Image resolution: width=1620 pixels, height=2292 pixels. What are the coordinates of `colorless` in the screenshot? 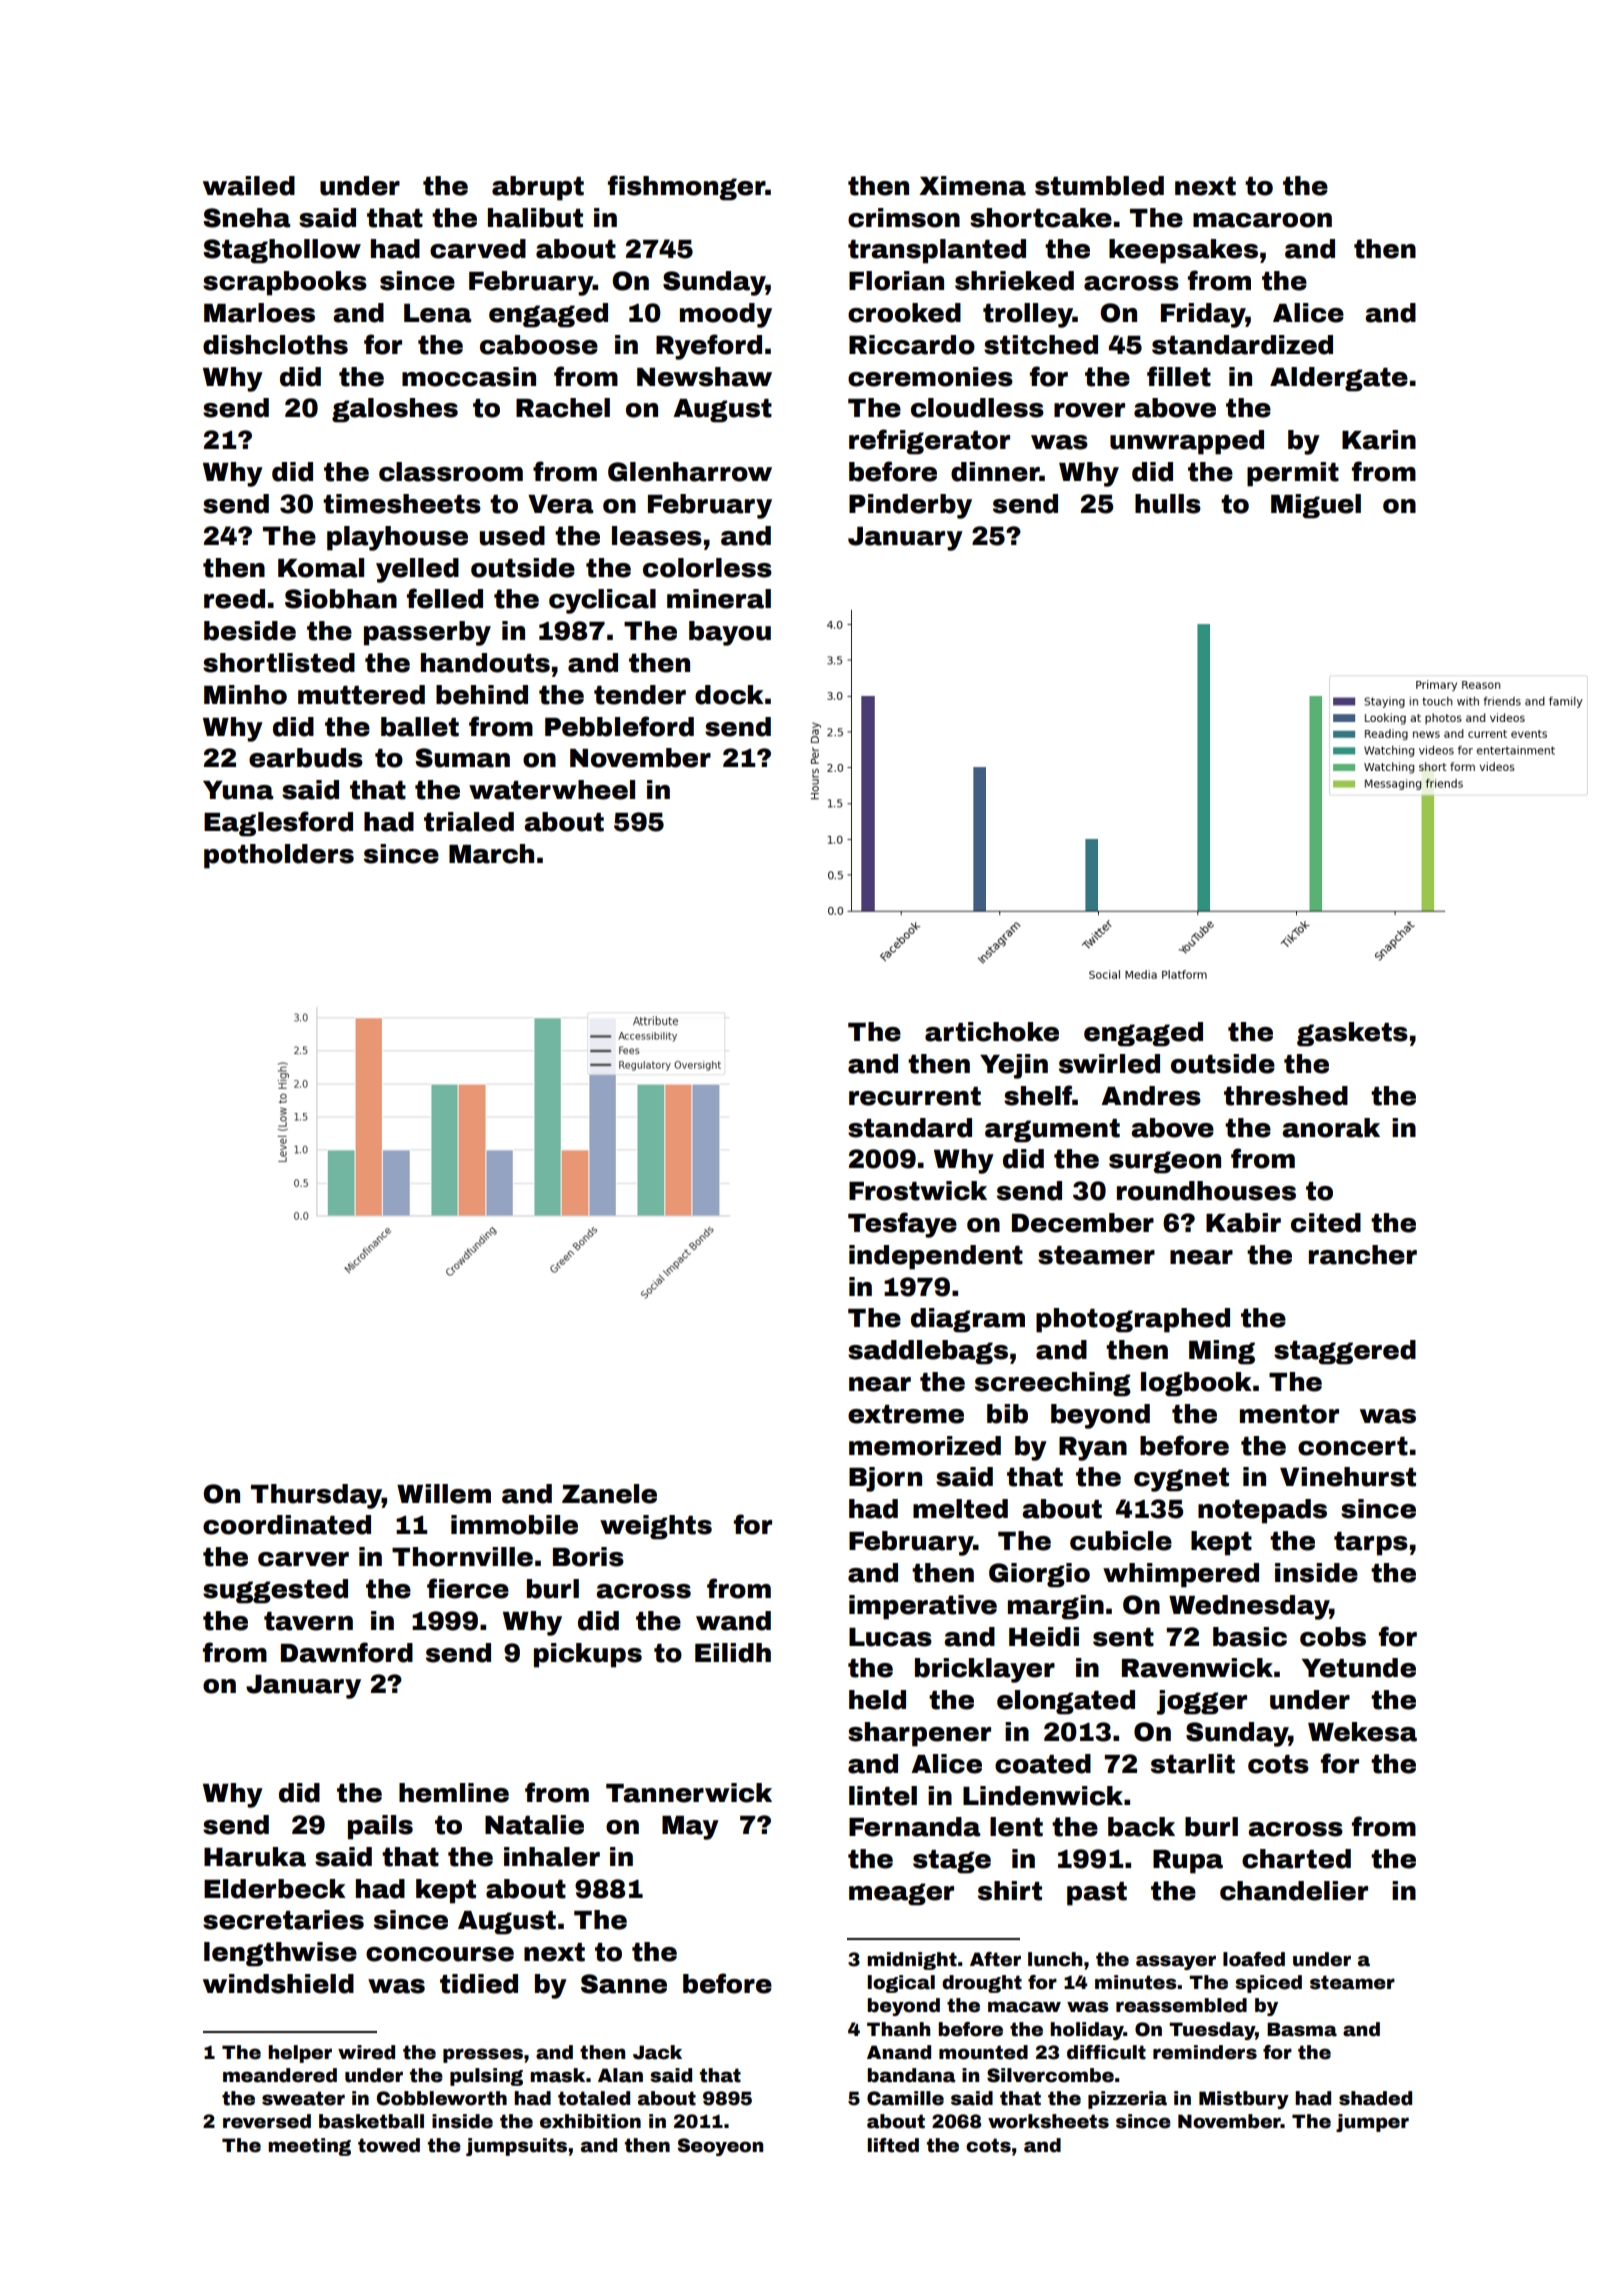 It's located at (707, 568).
